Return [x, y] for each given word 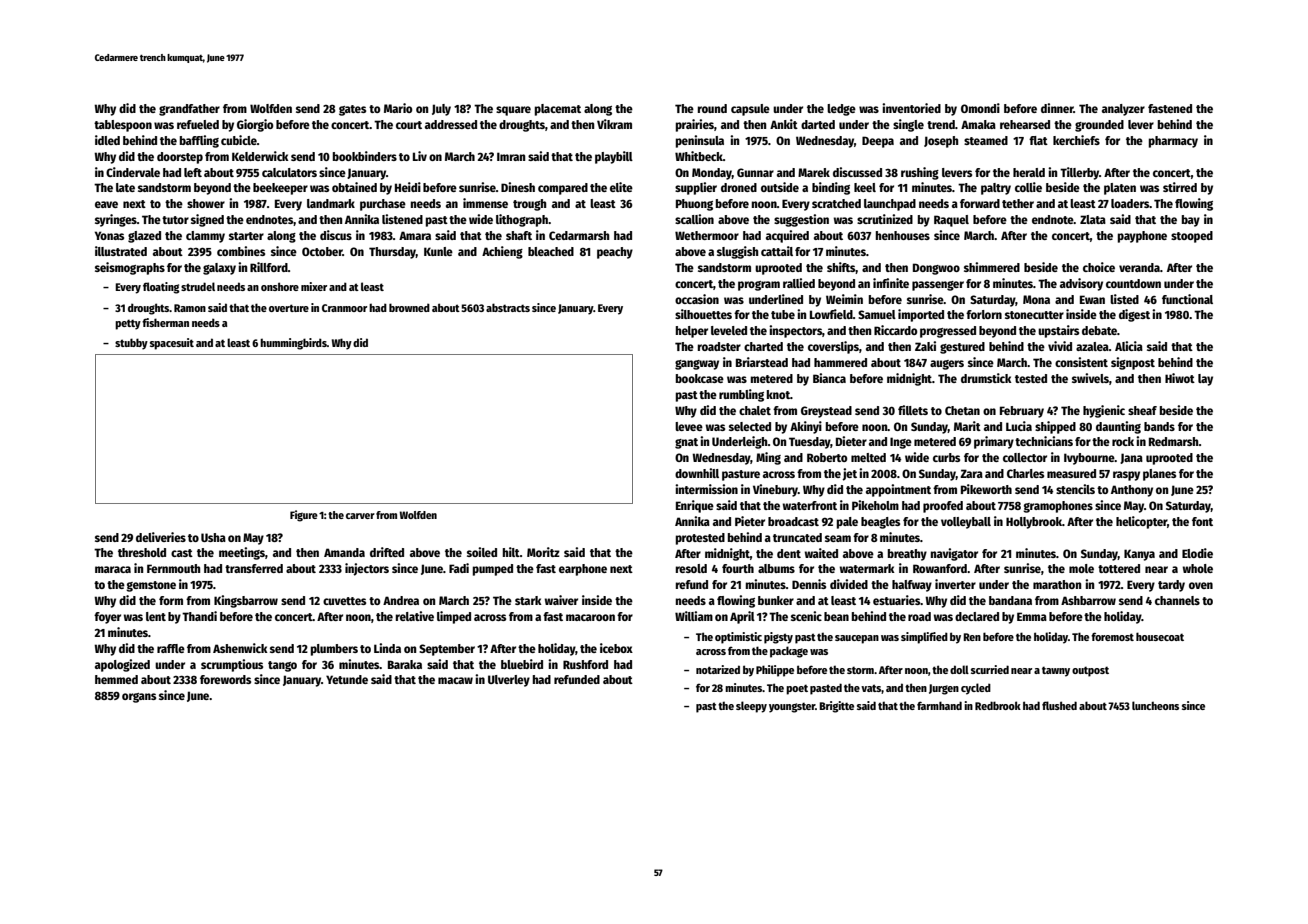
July [441, 110]
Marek [814, 172]
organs [139, 698]
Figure [304, 516]
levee [689, 426]
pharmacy [1173, 142]
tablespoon [123, 126]
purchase [383, 205]
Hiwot [1180, 378]
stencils [1075, 489]
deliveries [161, 537]
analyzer [1123, 110]
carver [360, 516]
